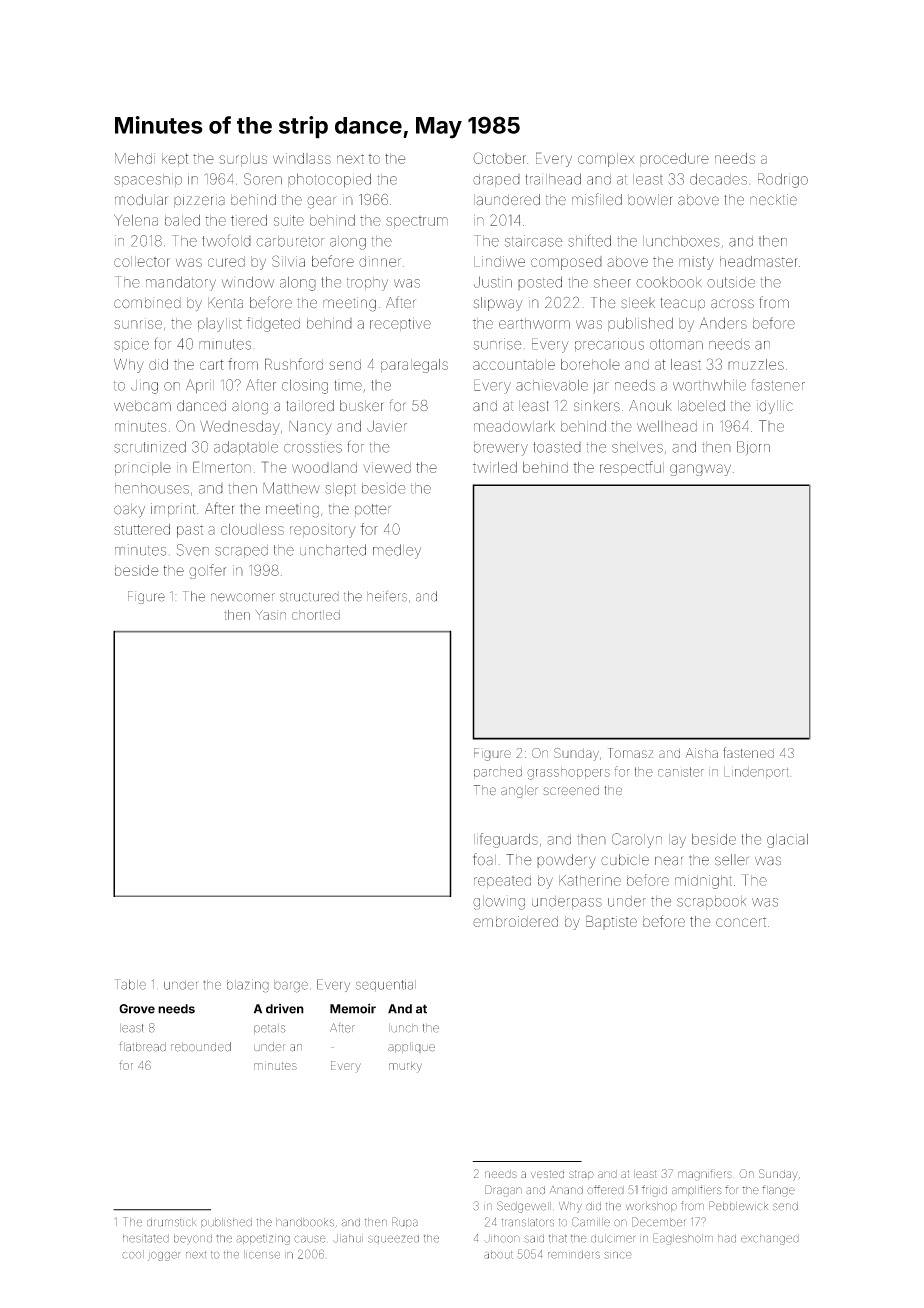 This page has height=1308, width=924. What do you see at coordinates (484, 859) in the page?
I see `foal` at bounding box center [484, 859].
